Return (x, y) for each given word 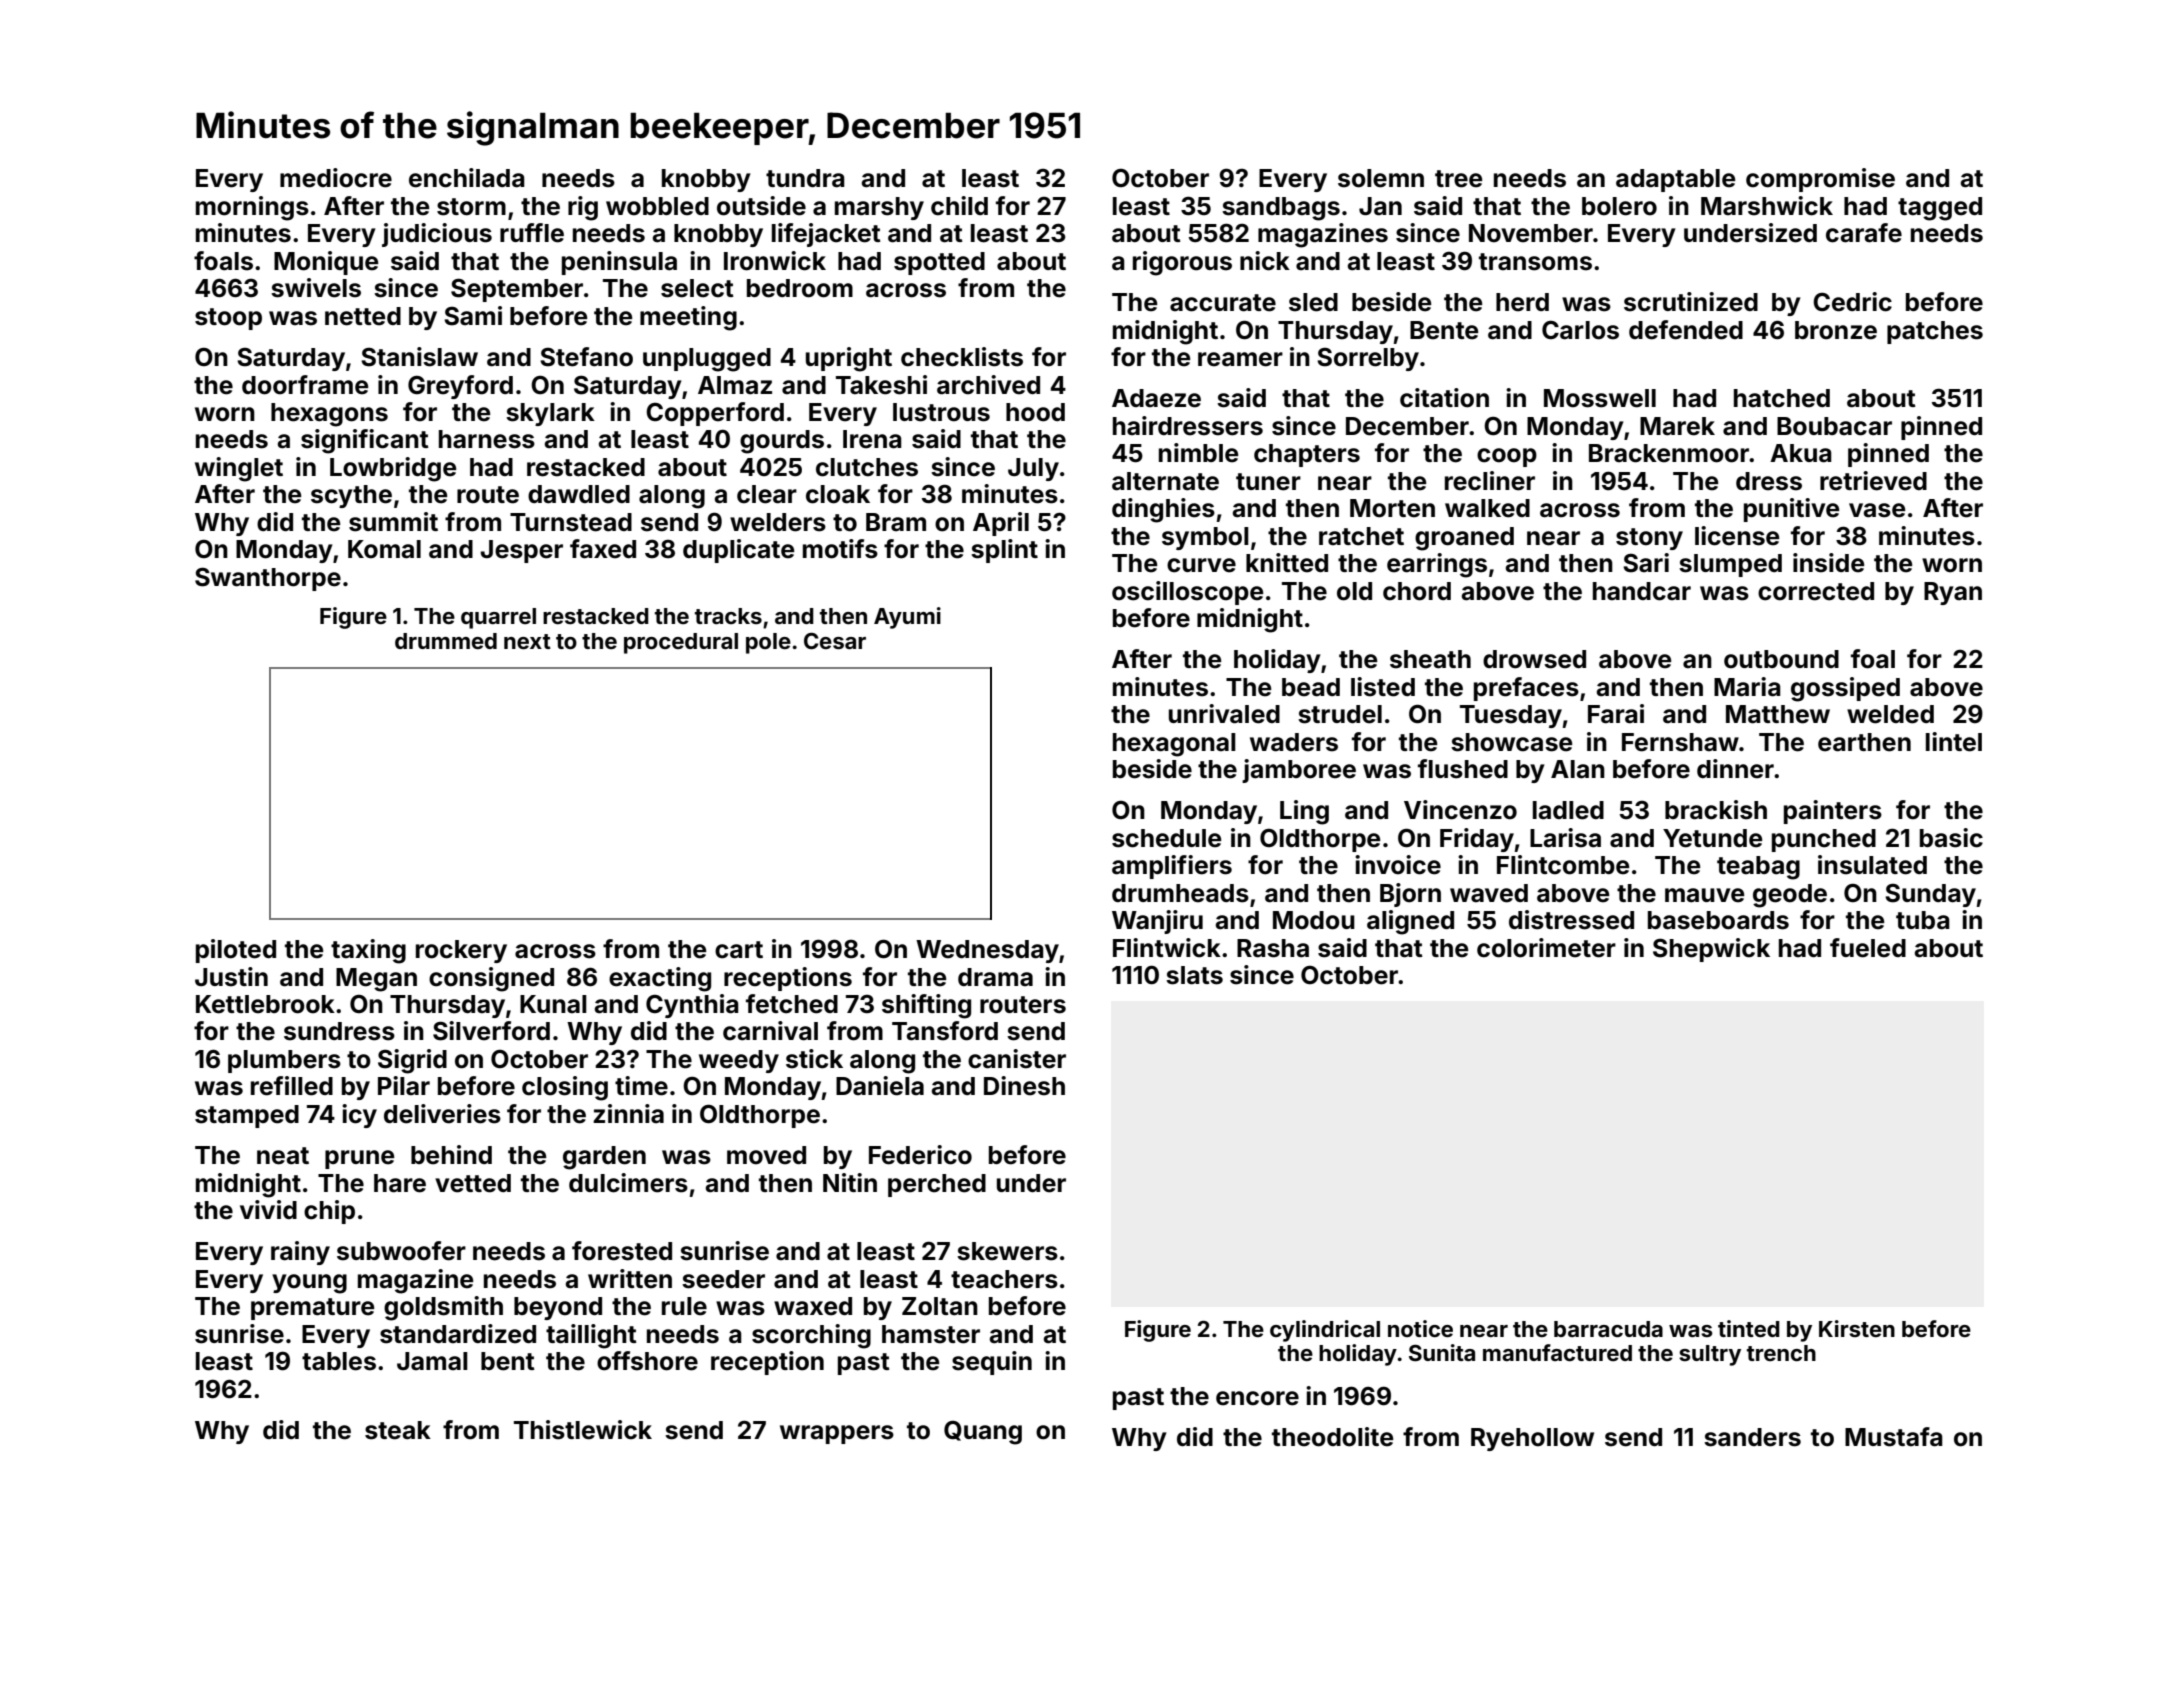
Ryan (1953, 593)
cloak (838, 494)
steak (398, 1430)
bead (1311, 687)
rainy (300, 1253)
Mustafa (1894, 1437)
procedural (681, 643)
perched (937, 1185)
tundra (805, 178)
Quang (983, 1433)
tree (1458, 179)
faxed (603, 549)
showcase (1511, 742)
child (959, 206)
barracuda (1608, 1329)
